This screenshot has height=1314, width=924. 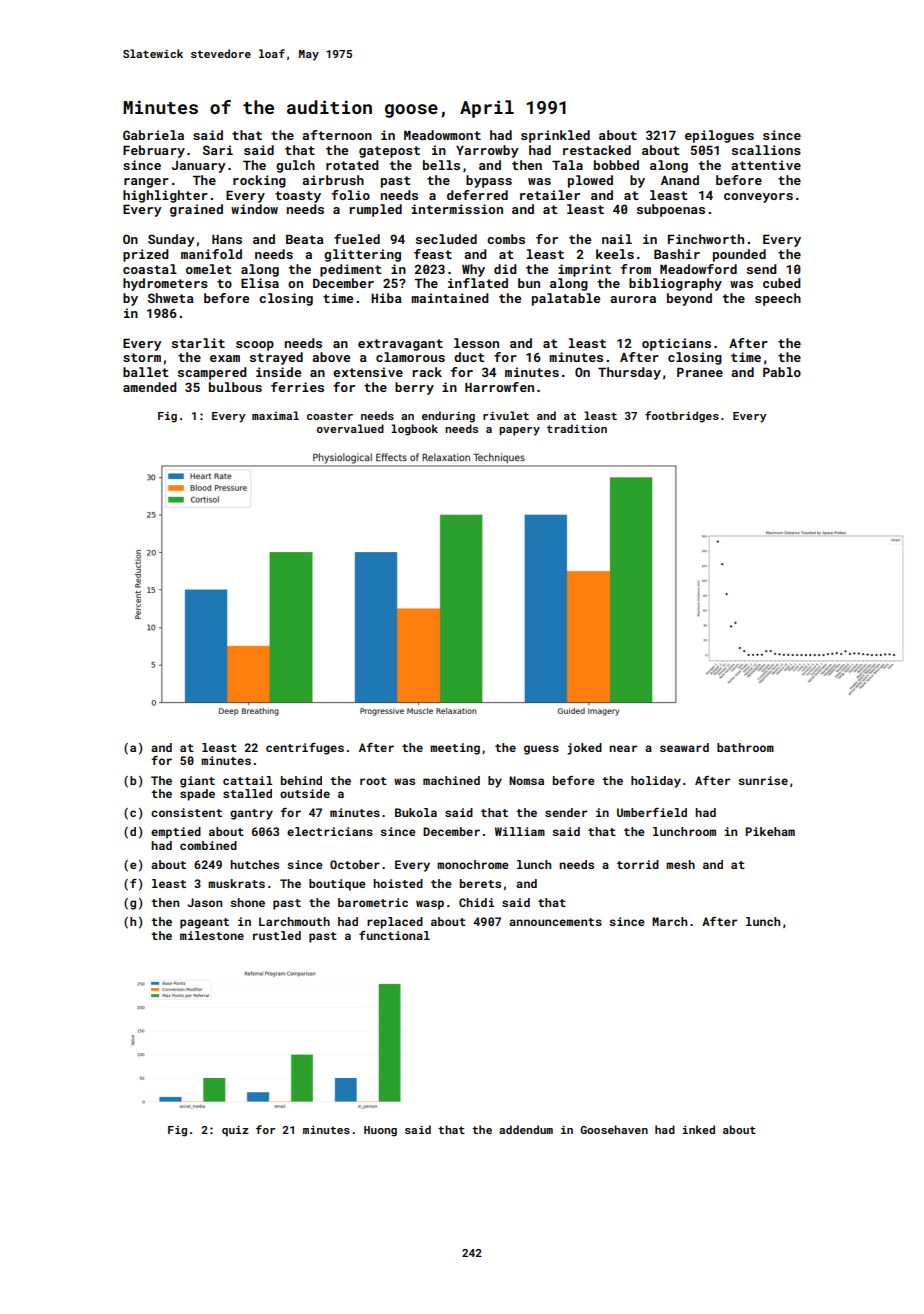 I want to click on maintained, so click(x=450, y=298).
